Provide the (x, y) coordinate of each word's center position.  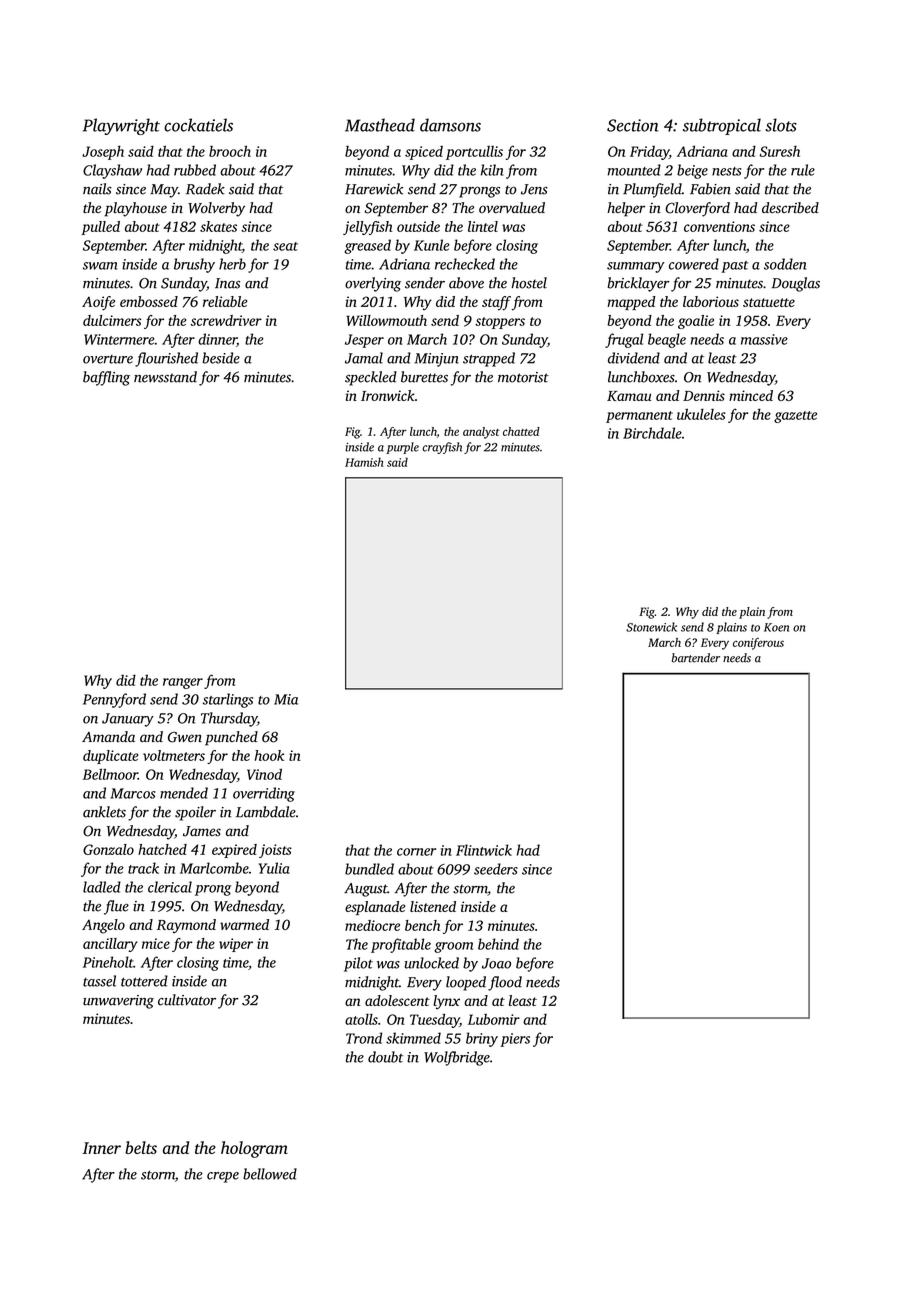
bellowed (270, 1174)
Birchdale (652, 433)
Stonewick (651, 627)
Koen (776, 627)
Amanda (108, 736)
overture (108, 359)
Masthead (380, 125)
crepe (223, 1177)
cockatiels (198, 125)
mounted (634, 170)
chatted (521, 431)
